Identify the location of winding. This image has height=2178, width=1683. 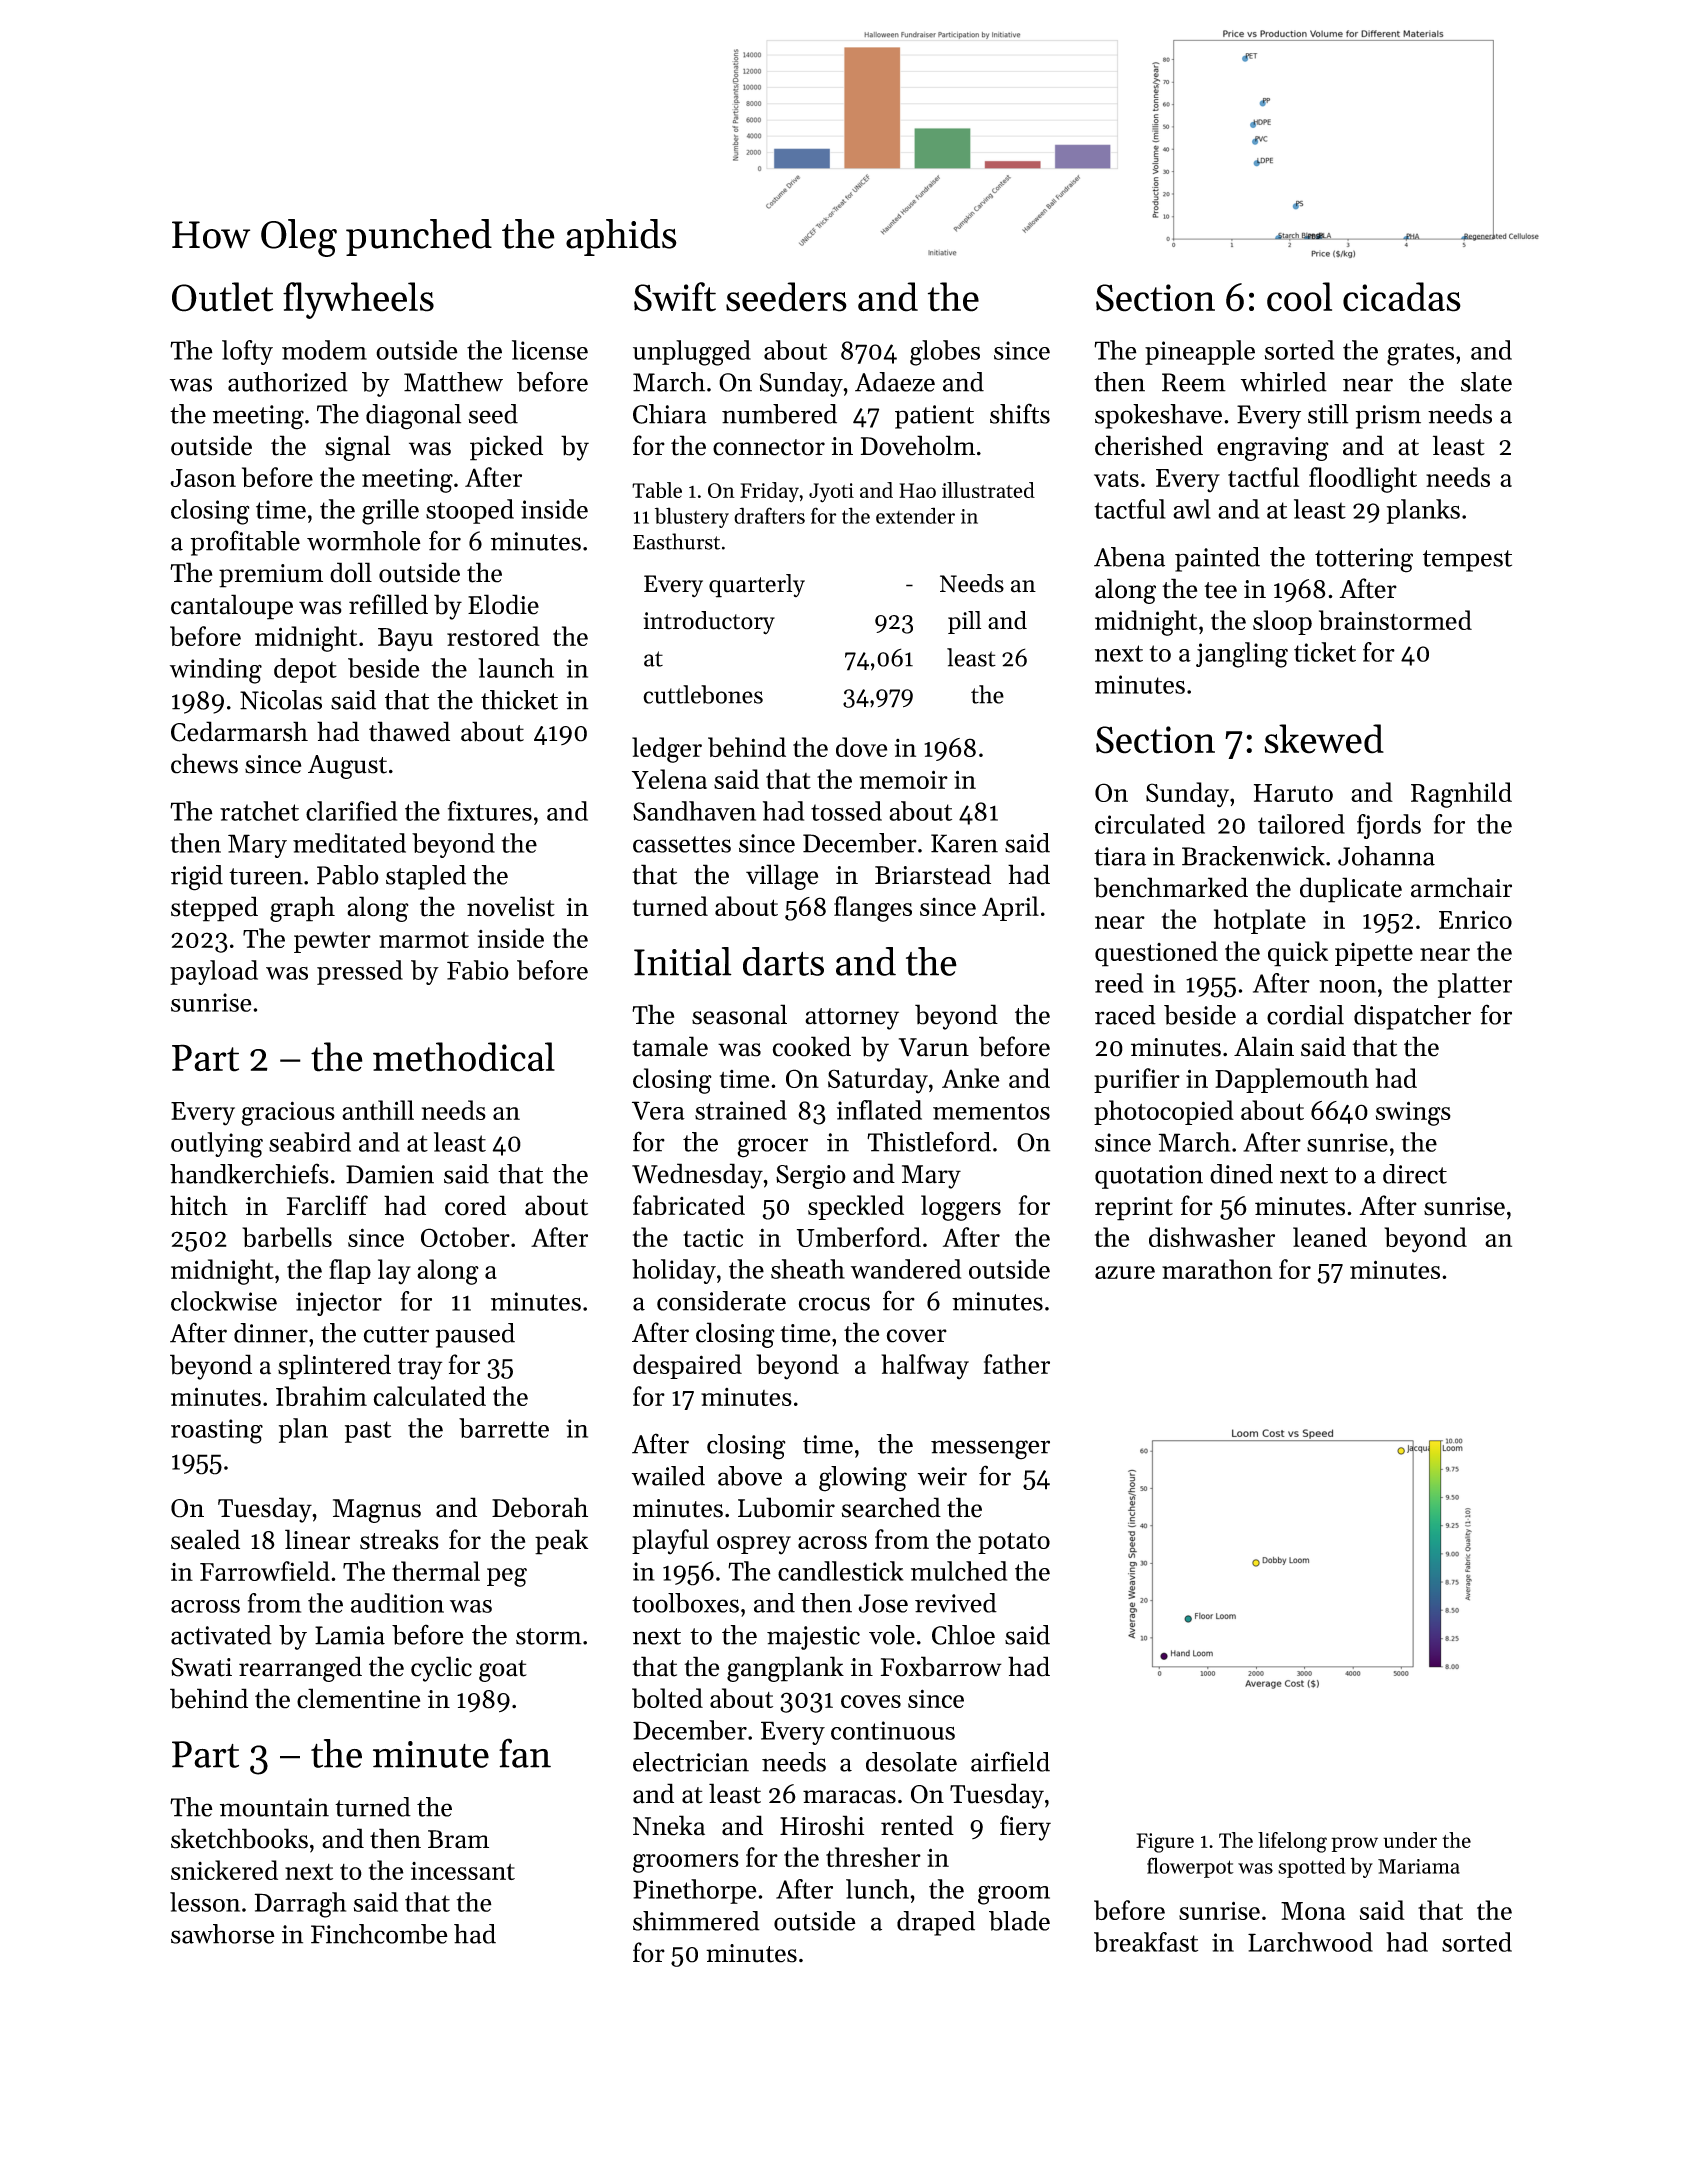
(216, 671).
